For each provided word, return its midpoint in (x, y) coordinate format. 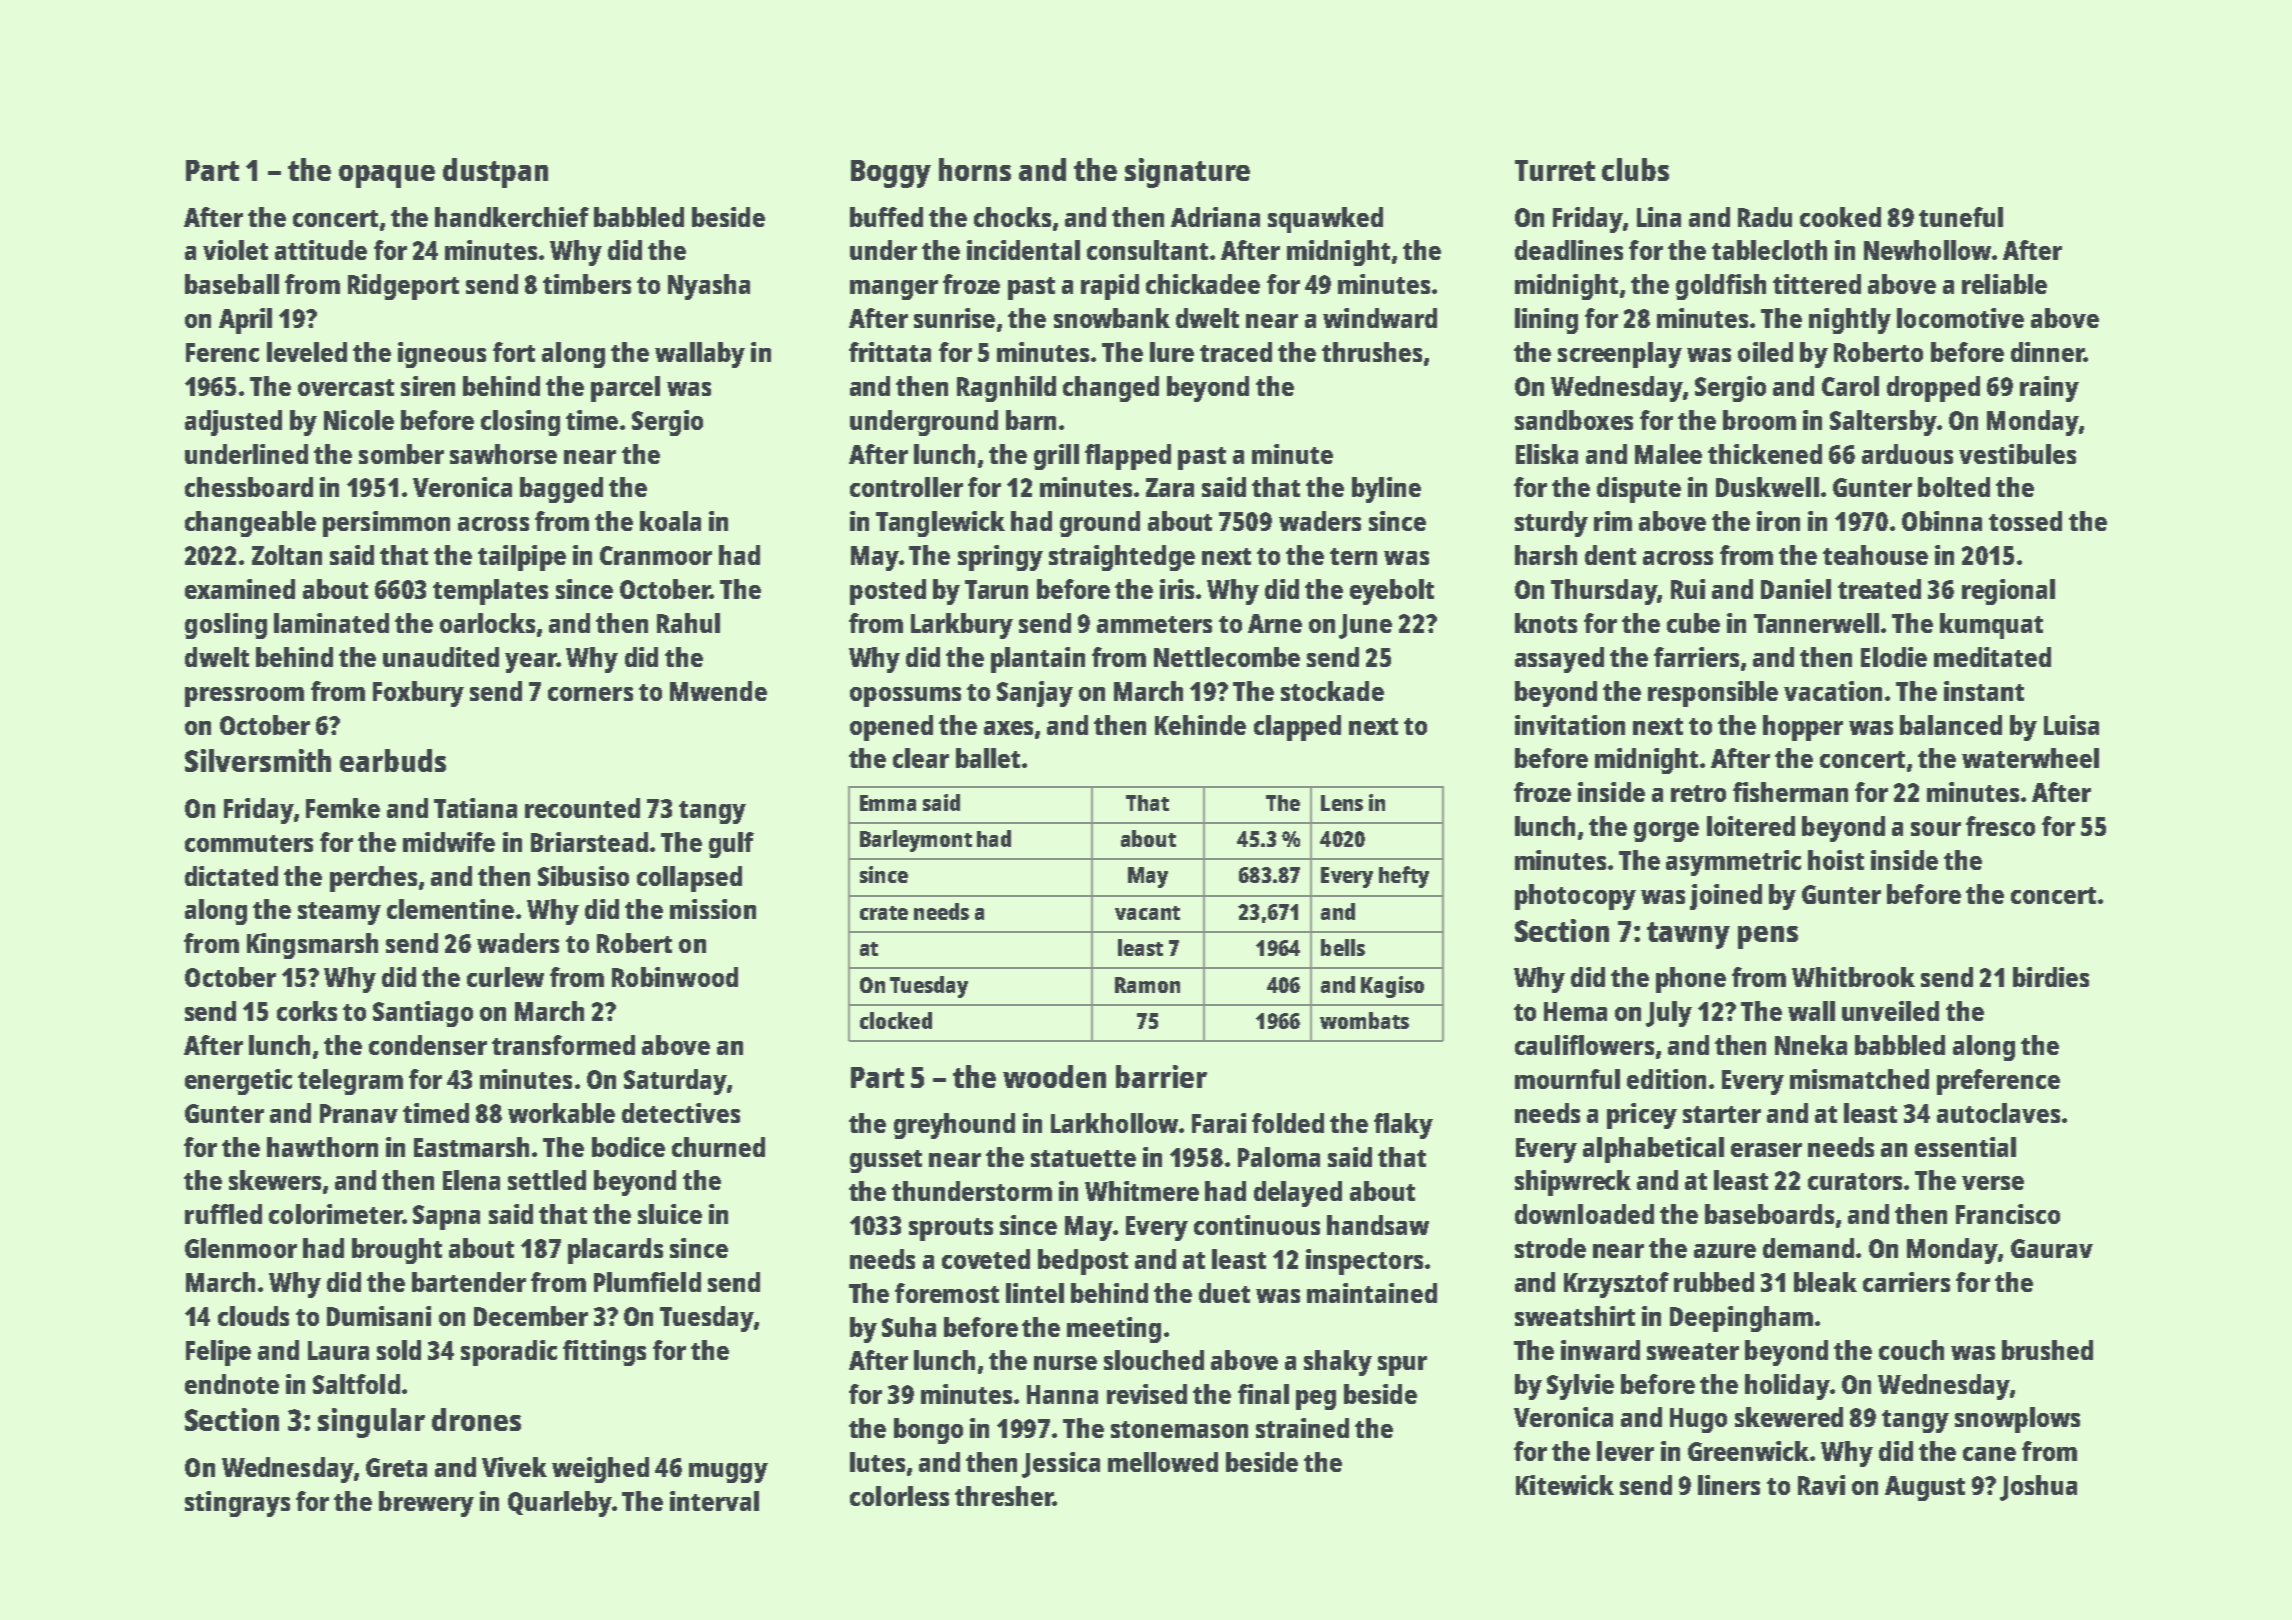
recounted (582, 808)
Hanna (1062, 1394)
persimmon (386, 524)
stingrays (237, 1504)
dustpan (495, 173)
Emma (888, 803)
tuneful (1961, 217)
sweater (1693, 1351)
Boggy (891, 174)
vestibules (2017, 454)
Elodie (1894, 657)
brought (397, 1251)
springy (1000, 558)
